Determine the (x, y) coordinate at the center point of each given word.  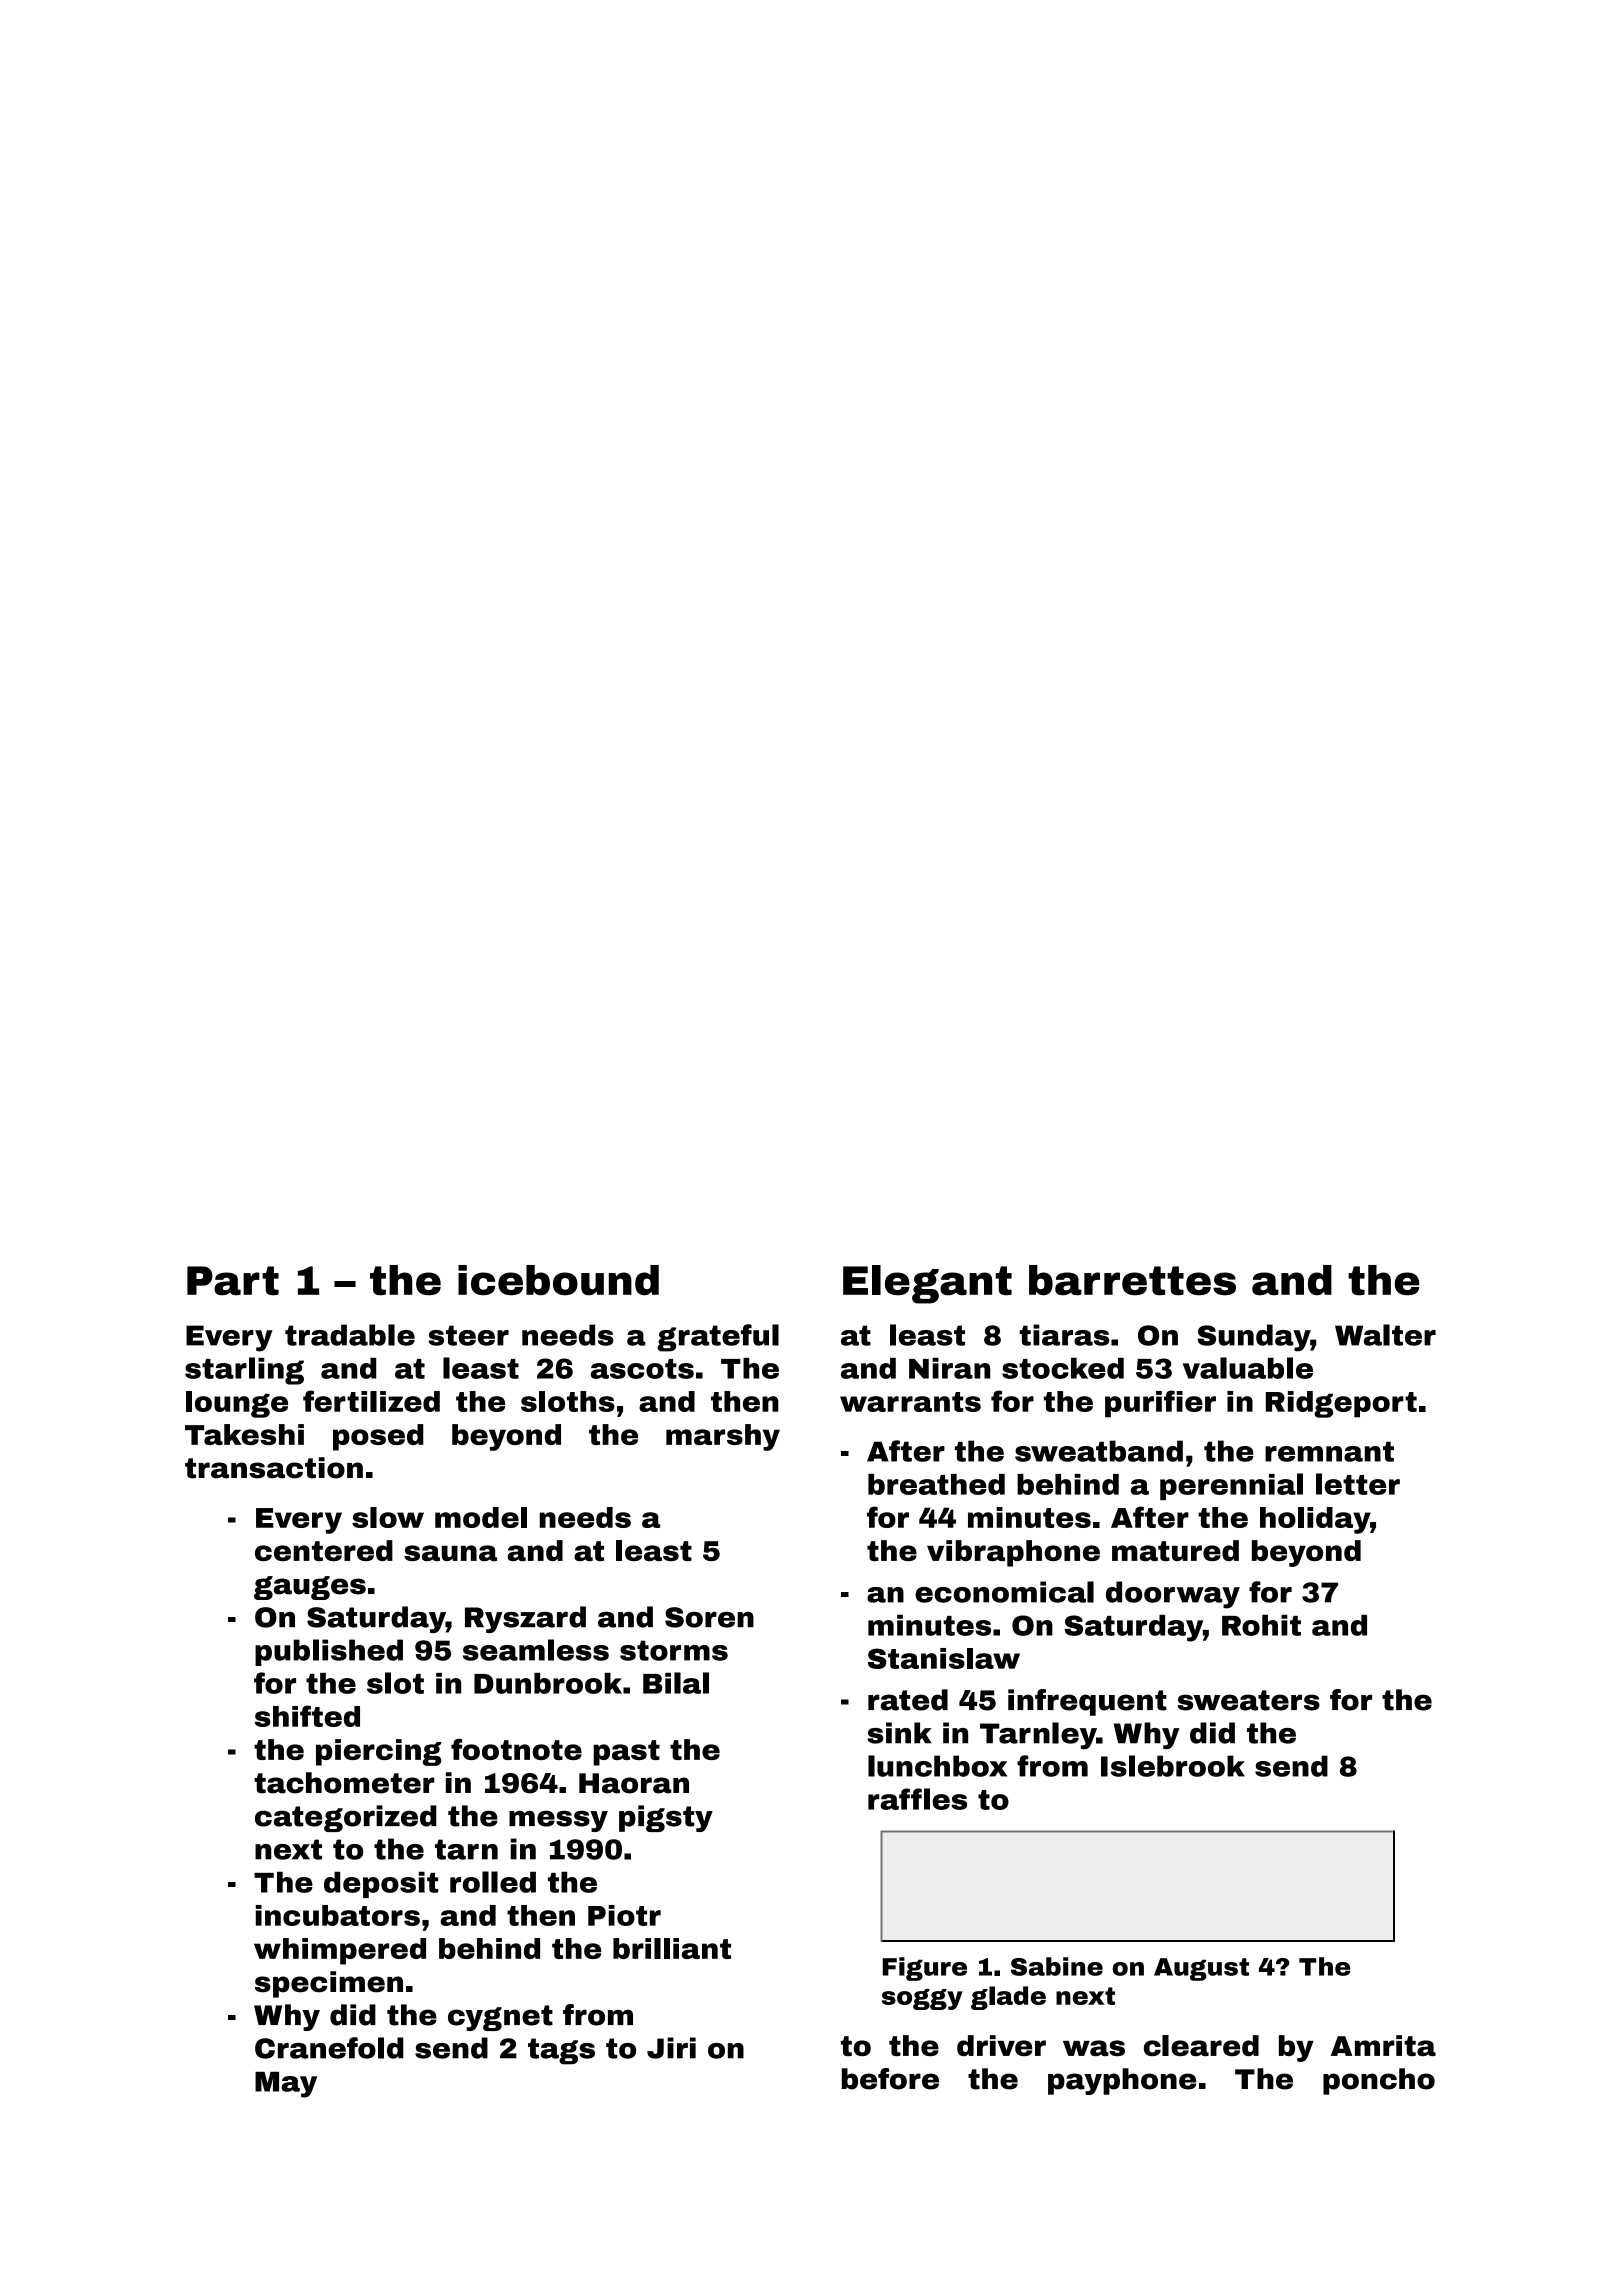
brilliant (672, 1948)
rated (908, 1700)
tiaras (1064, 1335)
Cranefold (329, 2048)
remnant (1329, 1451)
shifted (307, 1716)
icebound (558, 1280)
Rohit (1261, 1625)
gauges (310, 1588)
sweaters (1249, 1700)
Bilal (676, 1683)
